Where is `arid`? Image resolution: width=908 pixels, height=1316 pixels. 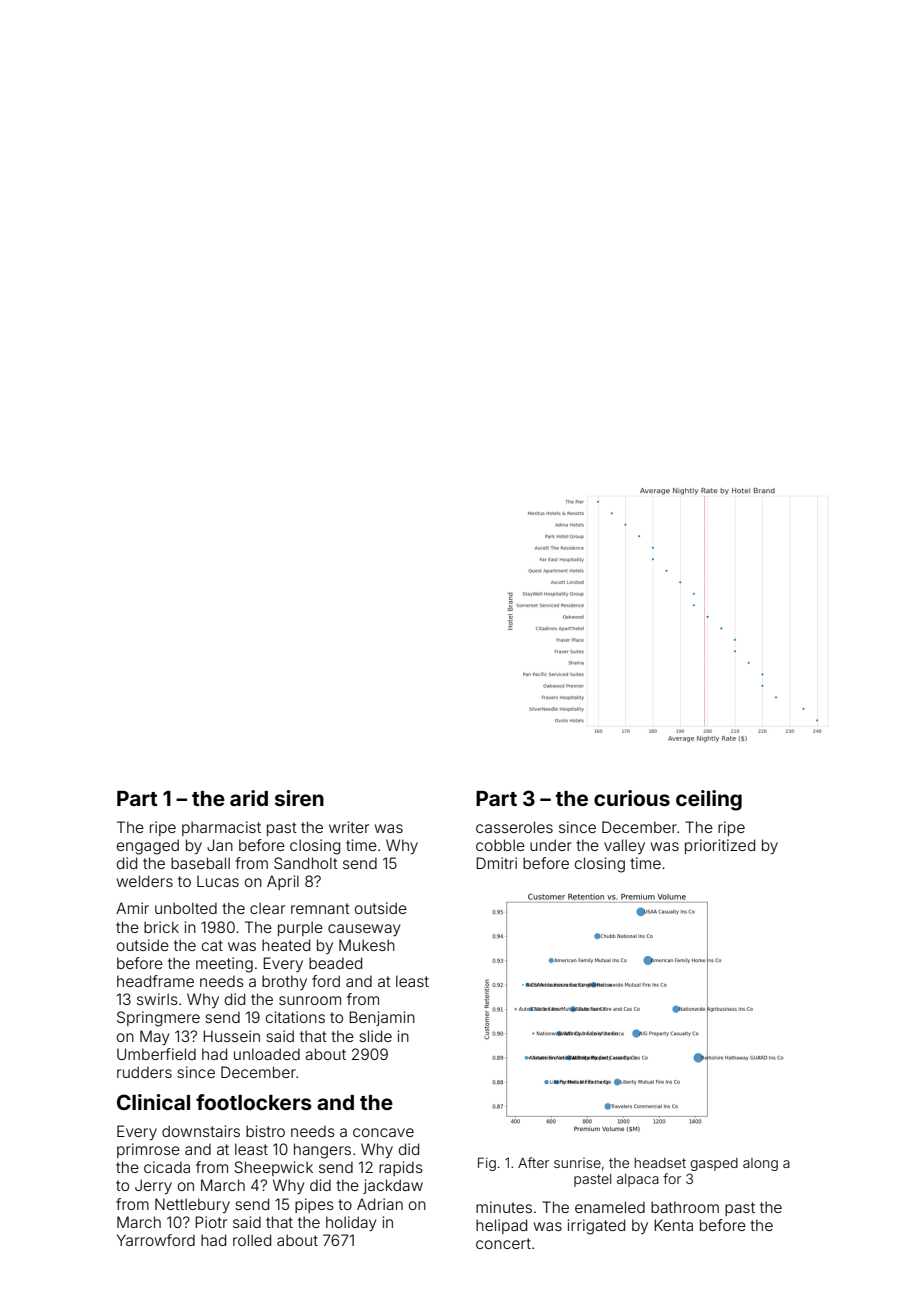
arid is located at coordinates (249, 798).
